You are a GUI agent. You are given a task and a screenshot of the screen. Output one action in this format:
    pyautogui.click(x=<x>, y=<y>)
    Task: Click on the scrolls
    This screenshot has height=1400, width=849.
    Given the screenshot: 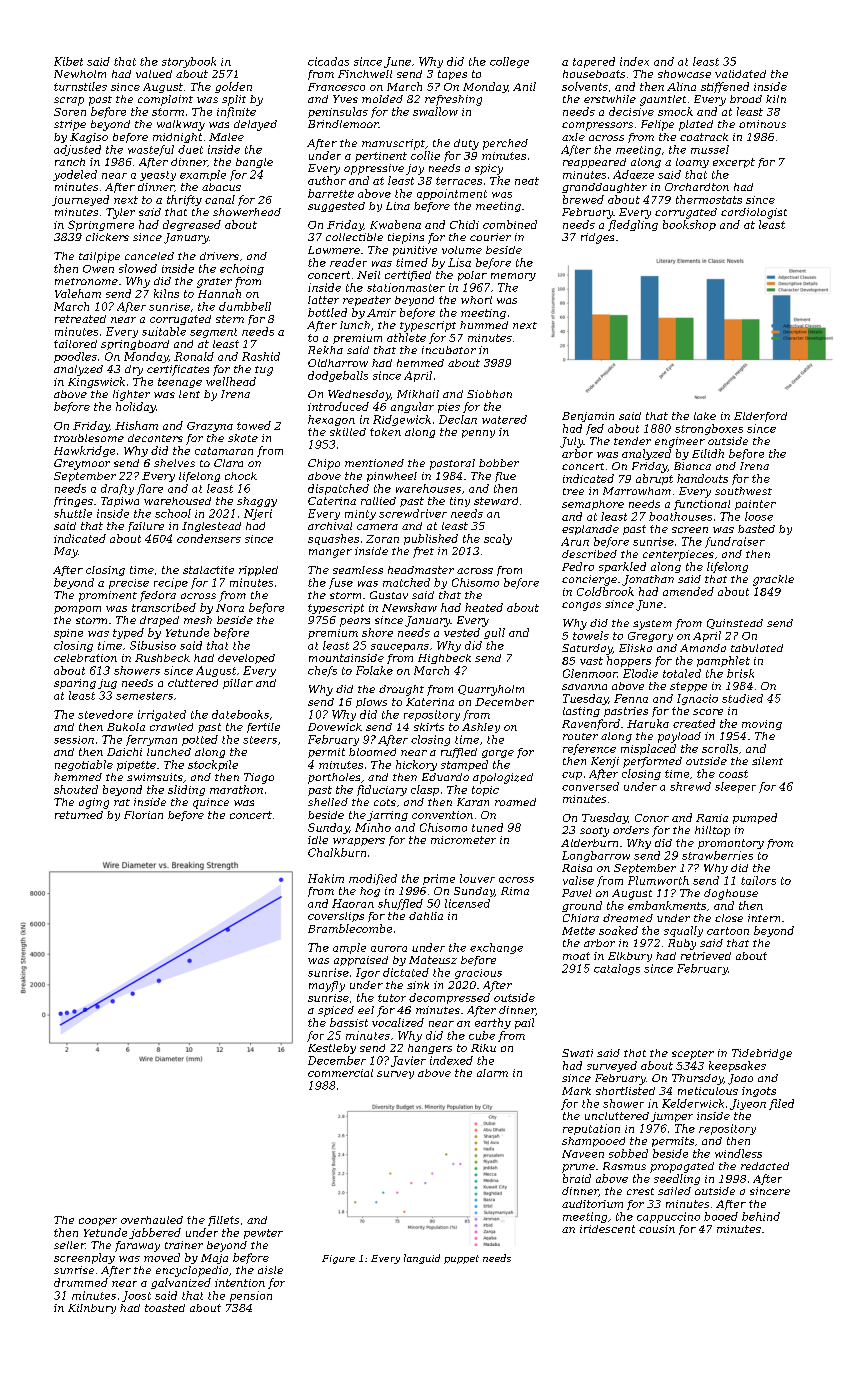 What is the action you would take?
    pyautogui.click(x=720, y=748)
